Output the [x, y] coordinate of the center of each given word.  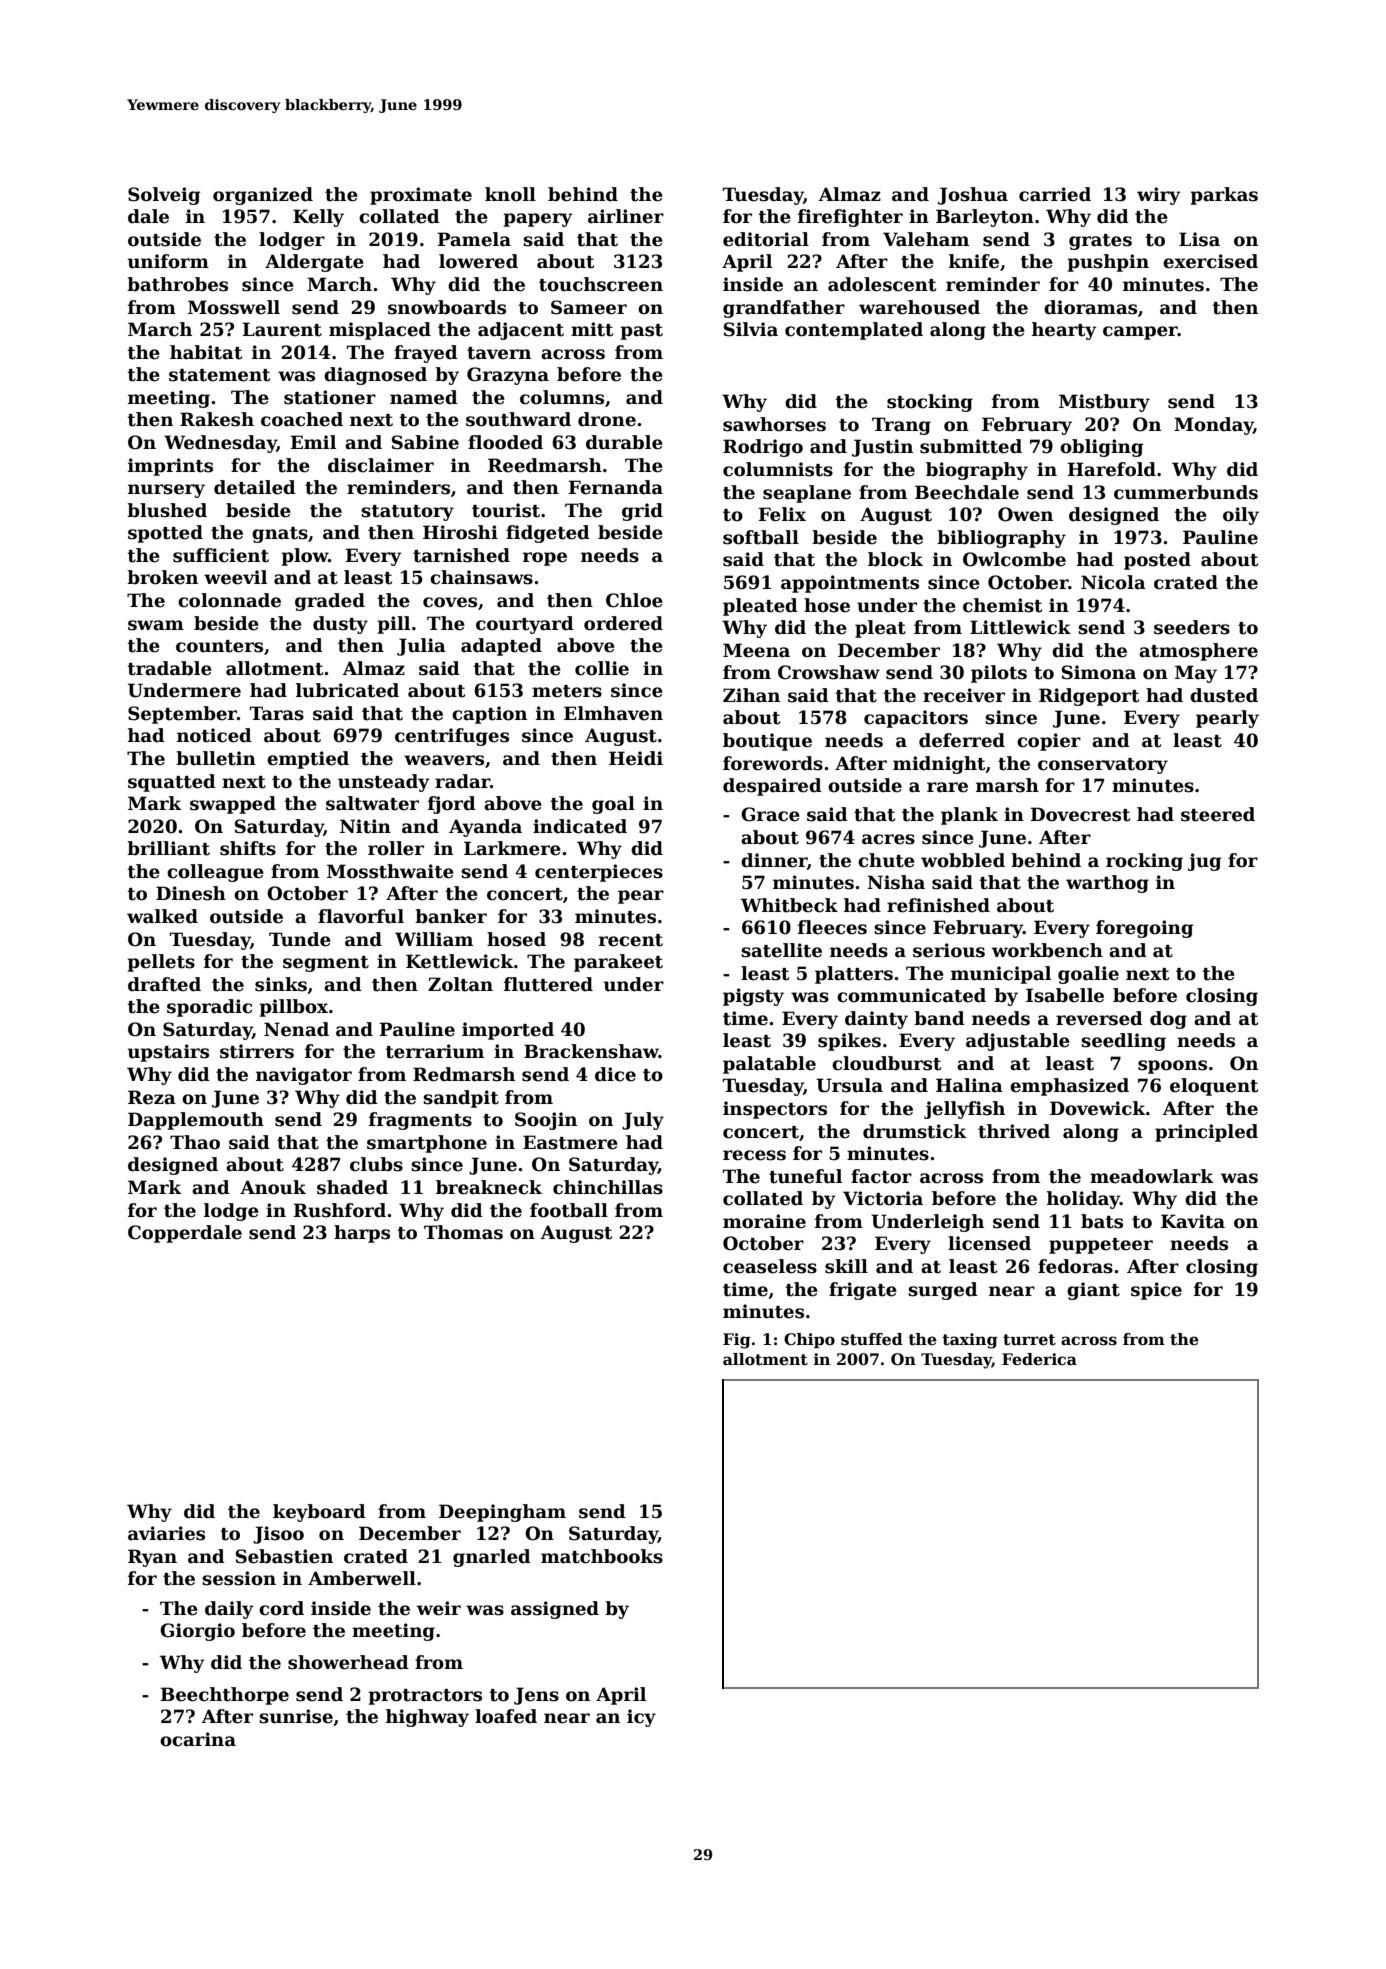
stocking [930, 403]
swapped [233, 805]
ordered [623, 623]
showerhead [348, 1662]
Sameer [589, 307]
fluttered [548, 984]
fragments [420, 1121]
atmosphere [1198, 652]
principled [1206, 1133]
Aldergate [314, 263]
